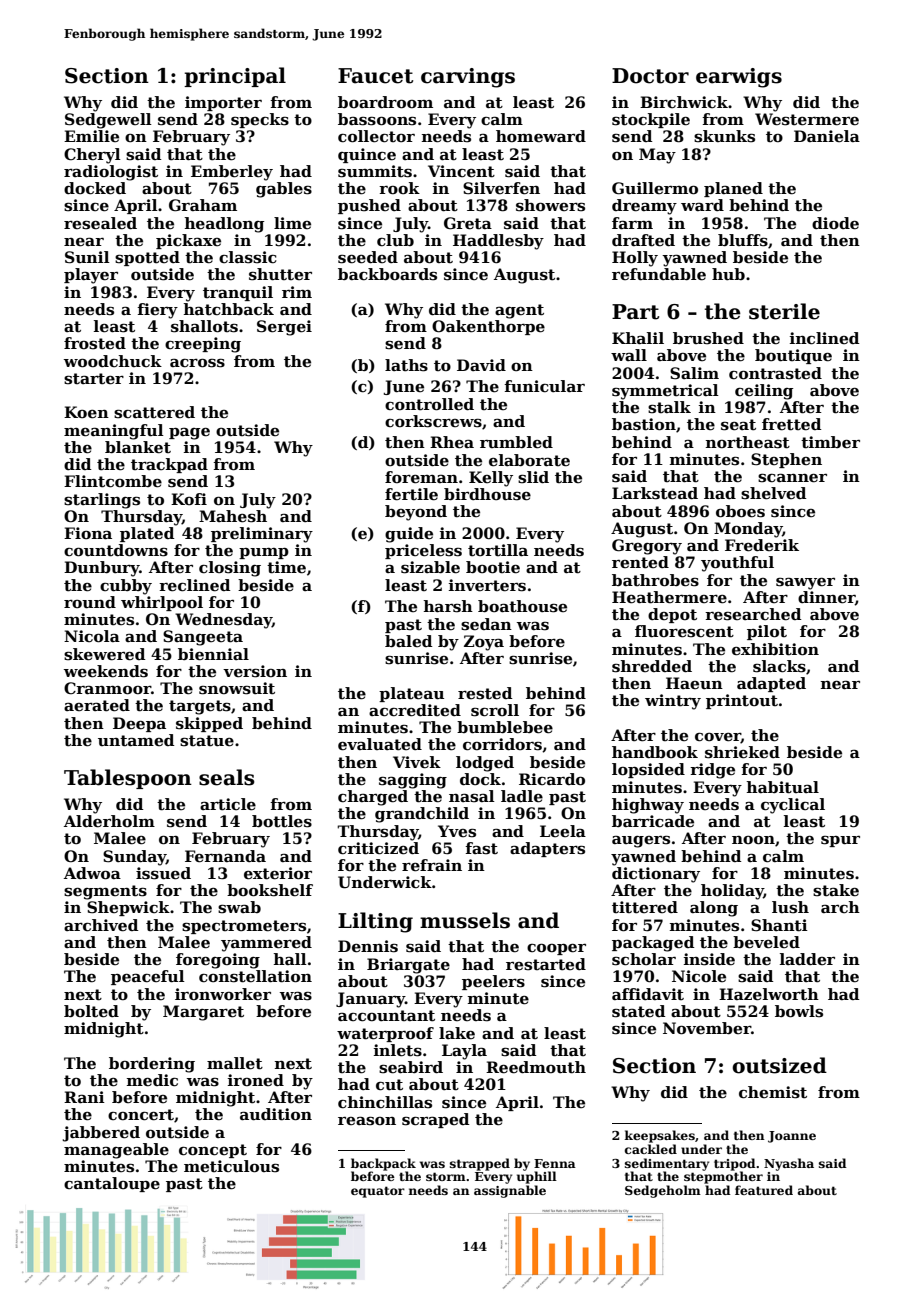  I want to click on noon, so click(753, 840).
